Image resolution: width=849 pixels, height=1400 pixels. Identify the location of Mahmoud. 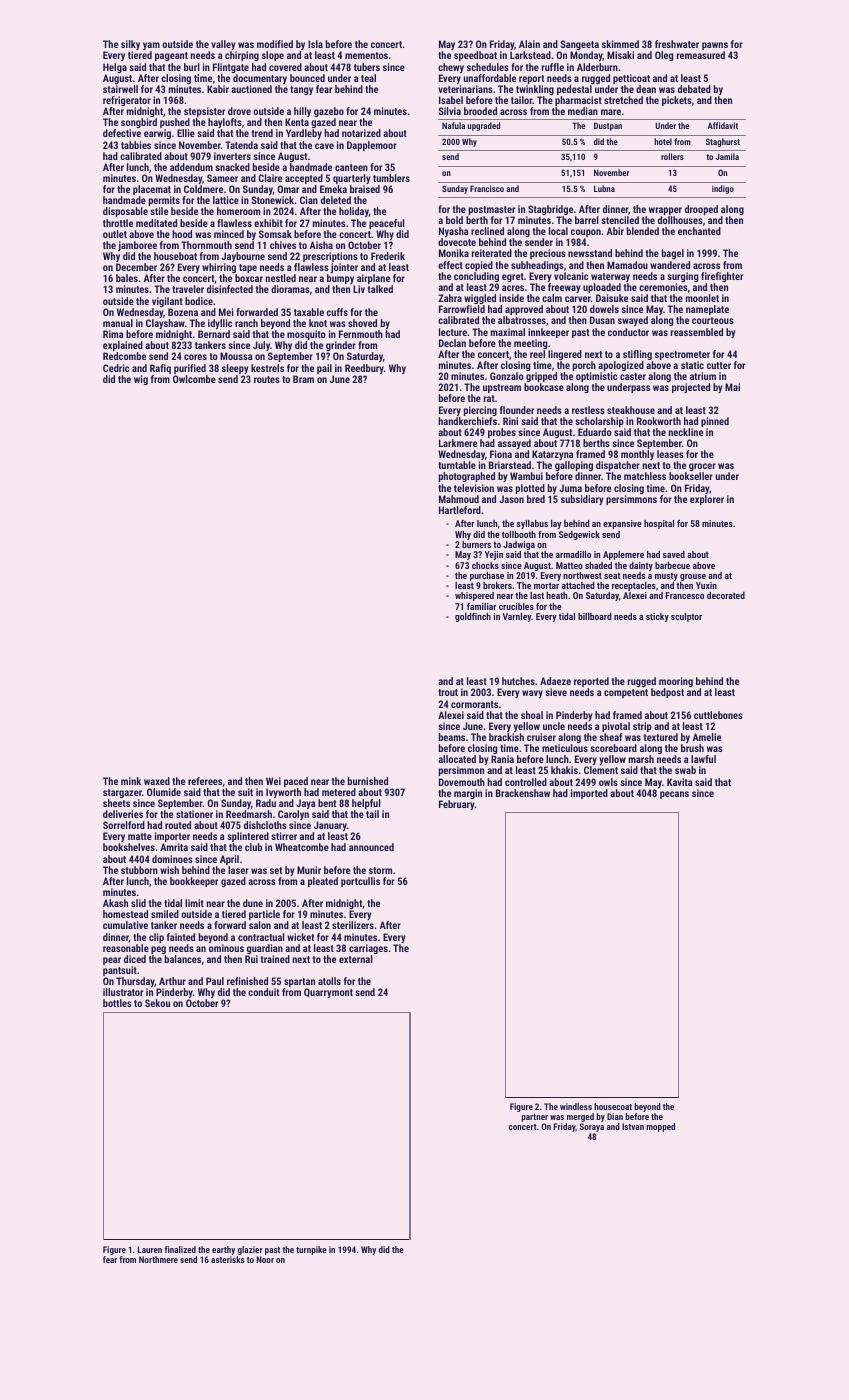
(459, 499).
